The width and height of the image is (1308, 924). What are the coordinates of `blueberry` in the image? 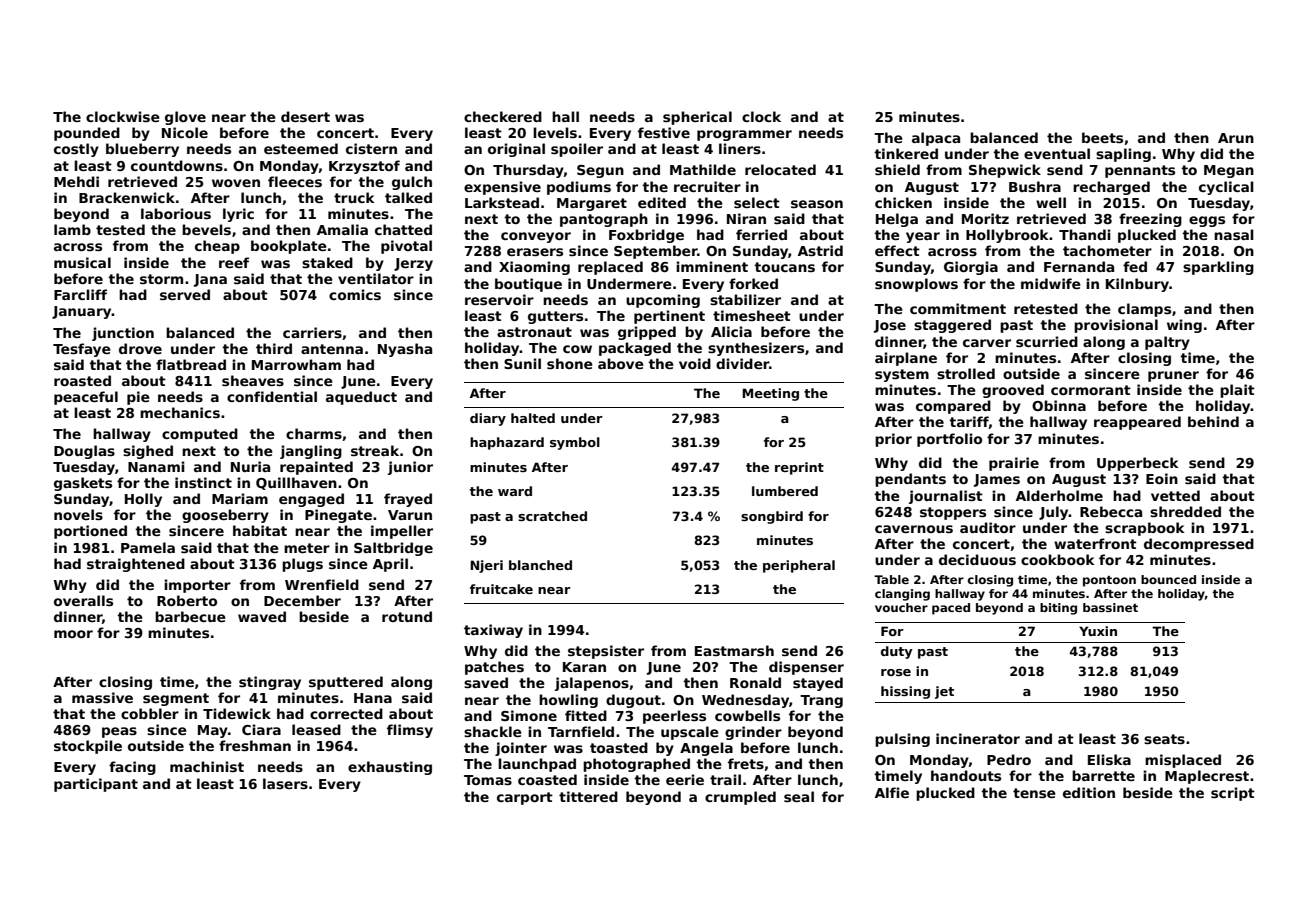 It's located at (142, 150).
